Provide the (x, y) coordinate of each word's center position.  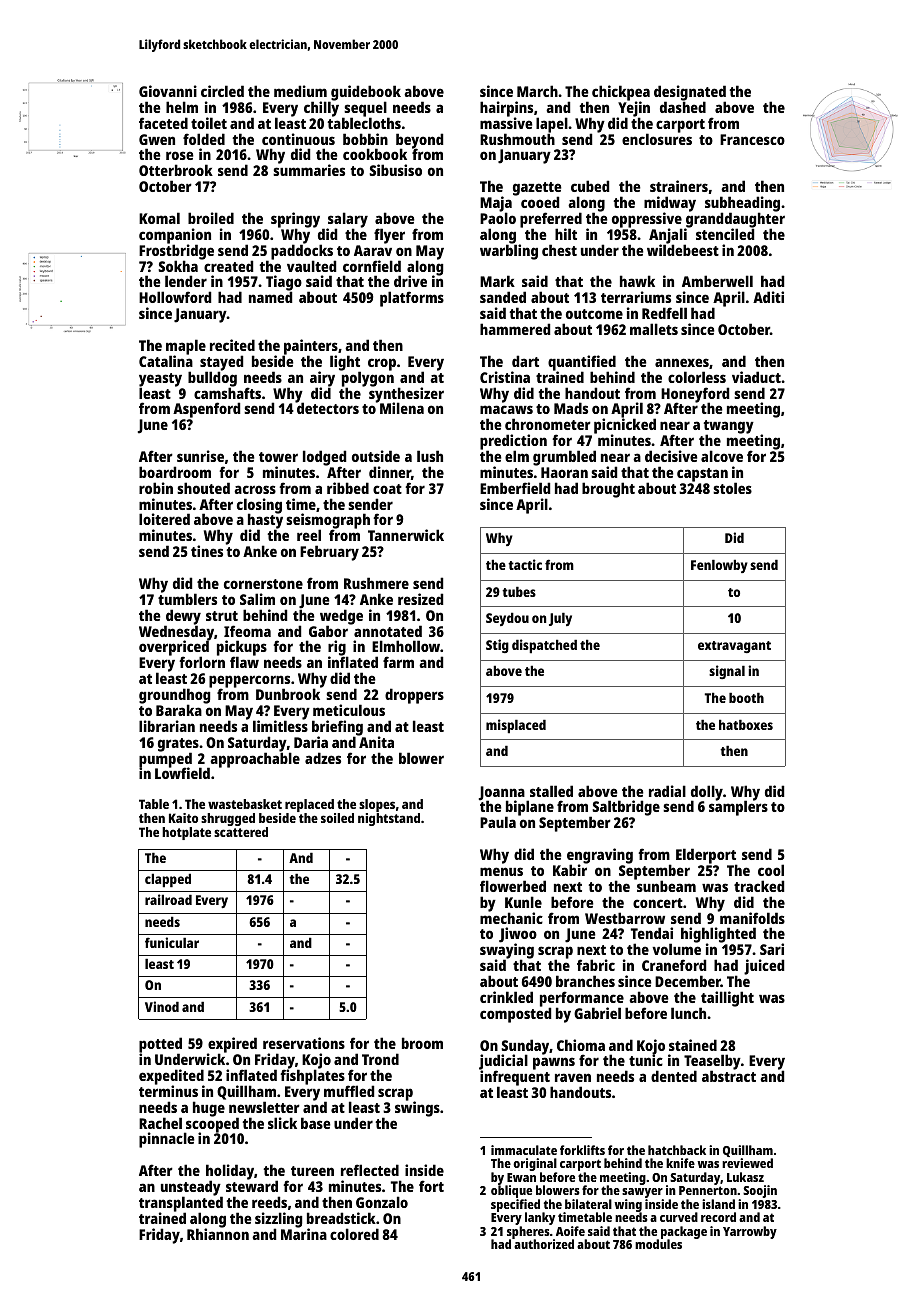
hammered (515, 329)
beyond (419, 141)
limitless (280, 726)
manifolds (752, 918)
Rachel (160, 1123)
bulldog (212, 379)
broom (422, 1043)
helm (182, 107)
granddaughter (735, 220)
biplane (529, 808)
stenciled (725, 234)
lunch (688, 1013)
